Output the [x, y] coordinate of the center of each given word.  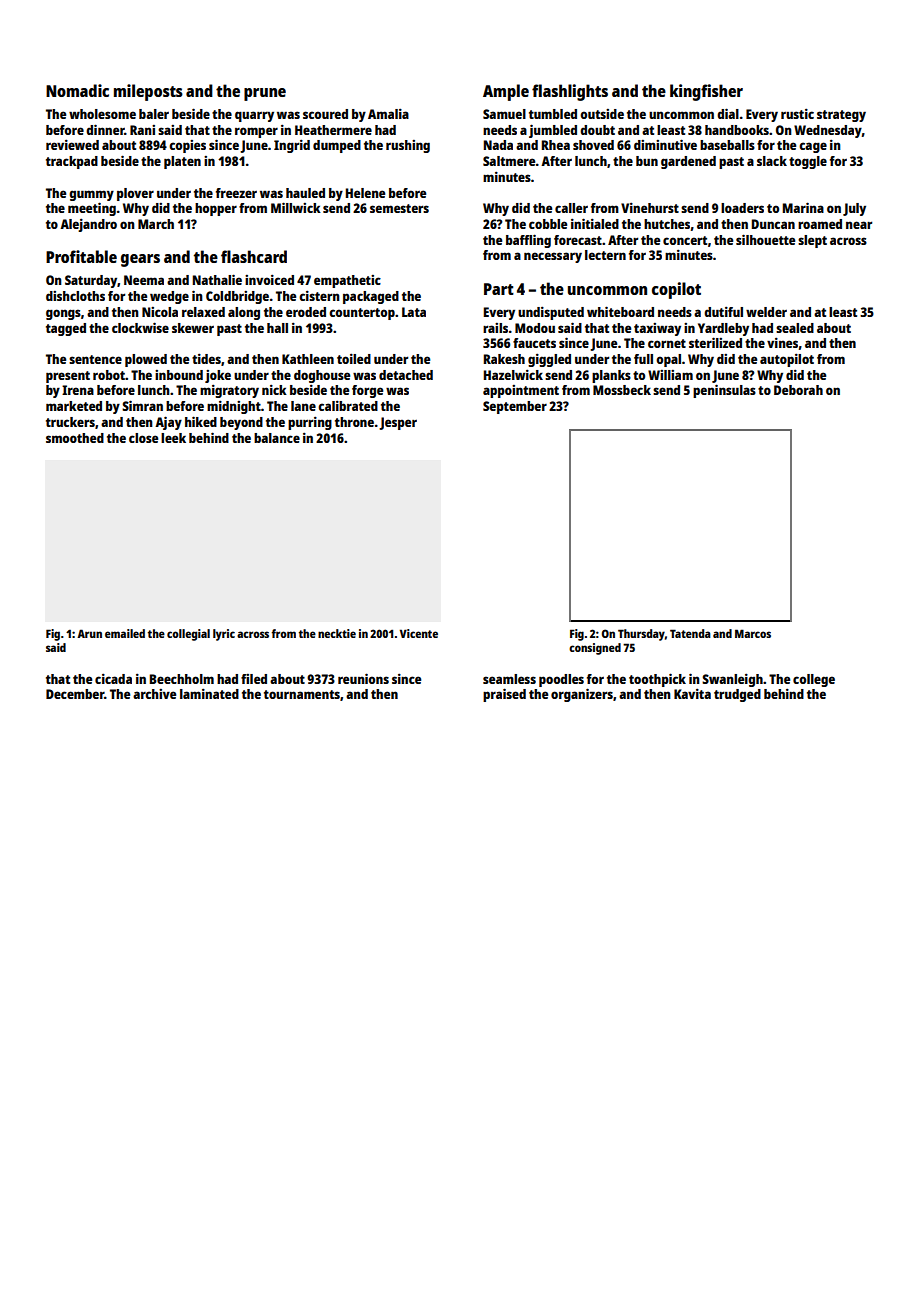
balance [277, 438]
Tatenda [690, 633]
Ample [506, 92]
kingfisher [706, 92]
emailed [125, 633]
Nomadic [77, 90]
